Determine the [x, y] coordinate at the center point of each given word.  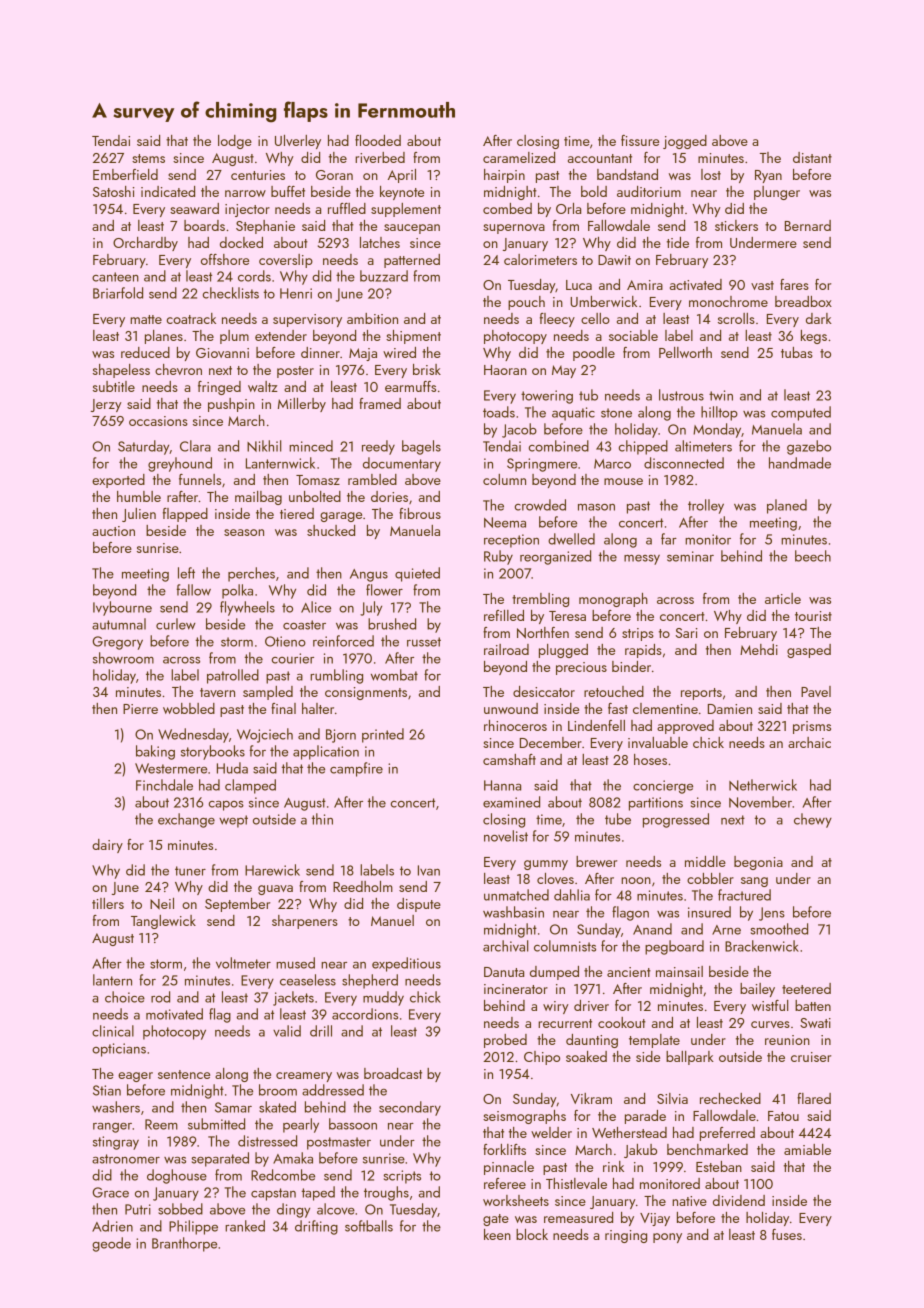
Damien [730, 709]
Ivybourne [122, 608]
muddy [383, 998]
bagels [421, 447]
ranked [245, 1226]
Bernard [808, 225]
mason [596, 507]
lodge [235, 142]
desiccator [544, 691]
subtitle [114, 386]
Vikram [591, 1098]
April [402, 176]
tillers [108, 903]
